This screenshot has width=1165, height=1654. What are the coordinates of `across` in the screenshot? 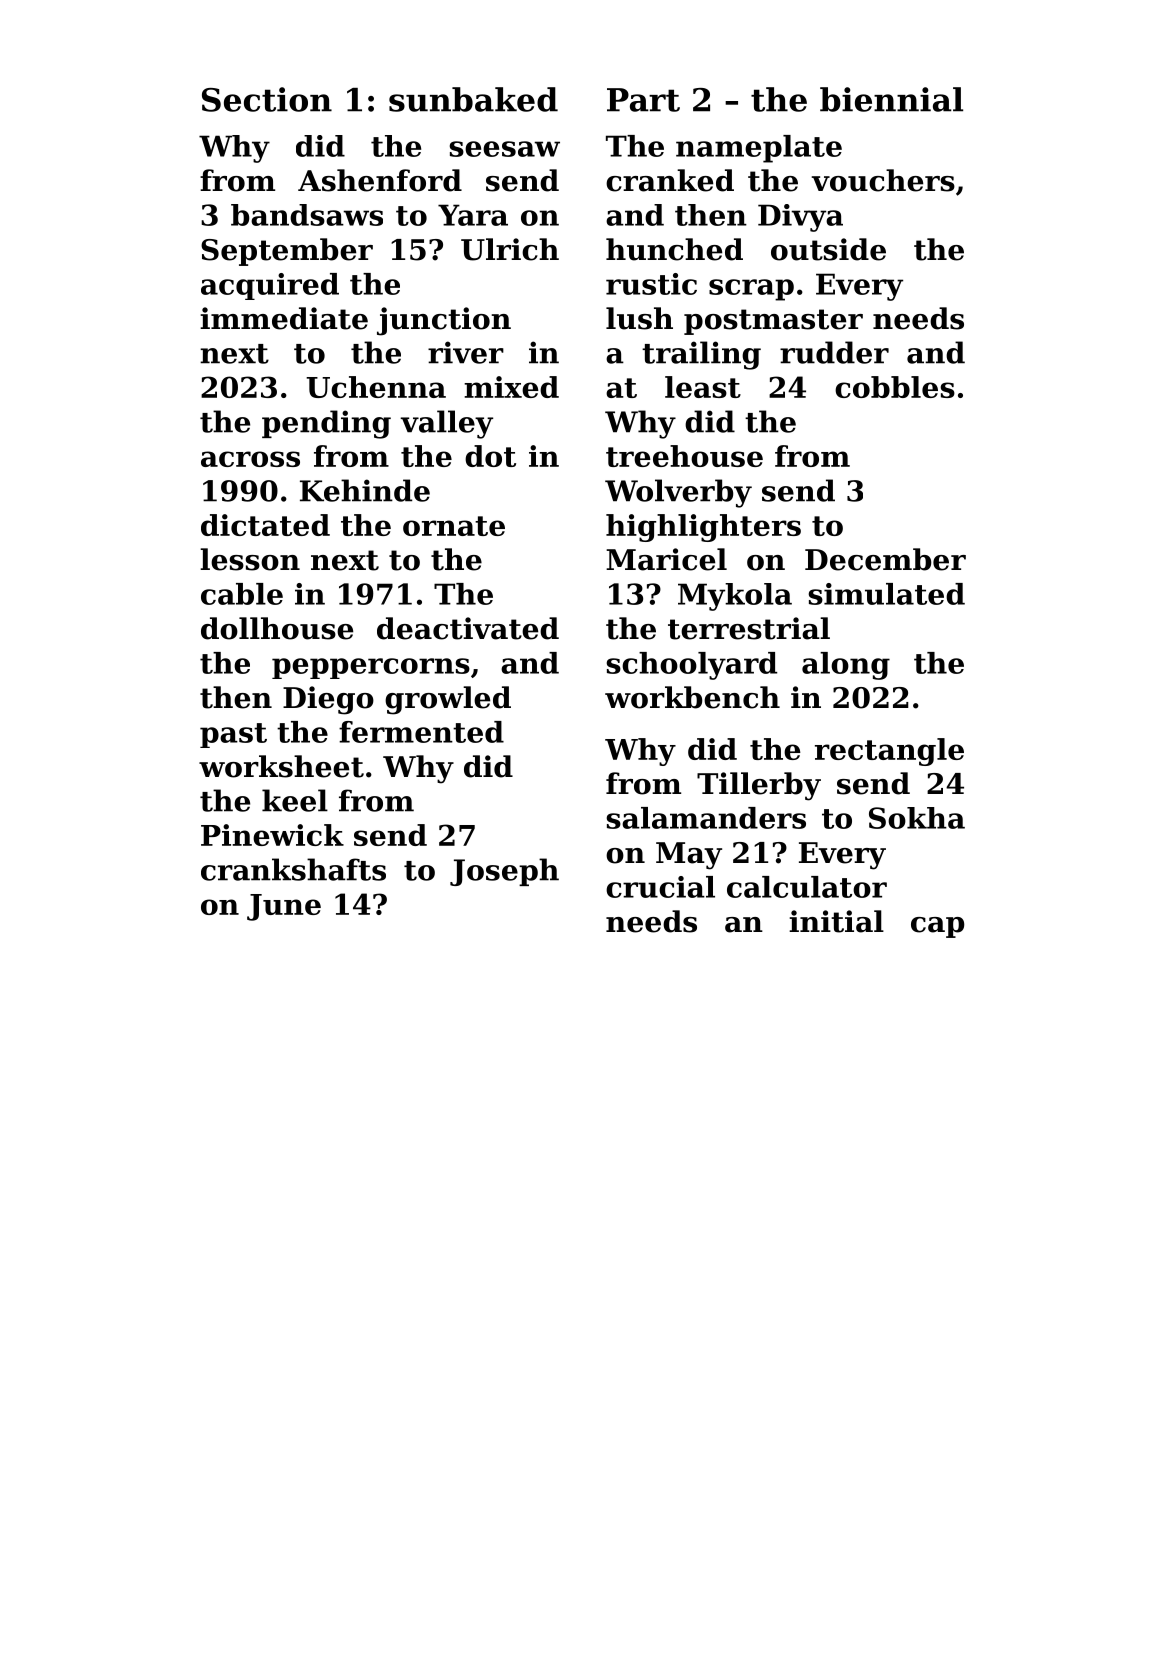 It's located at (250, 459).
